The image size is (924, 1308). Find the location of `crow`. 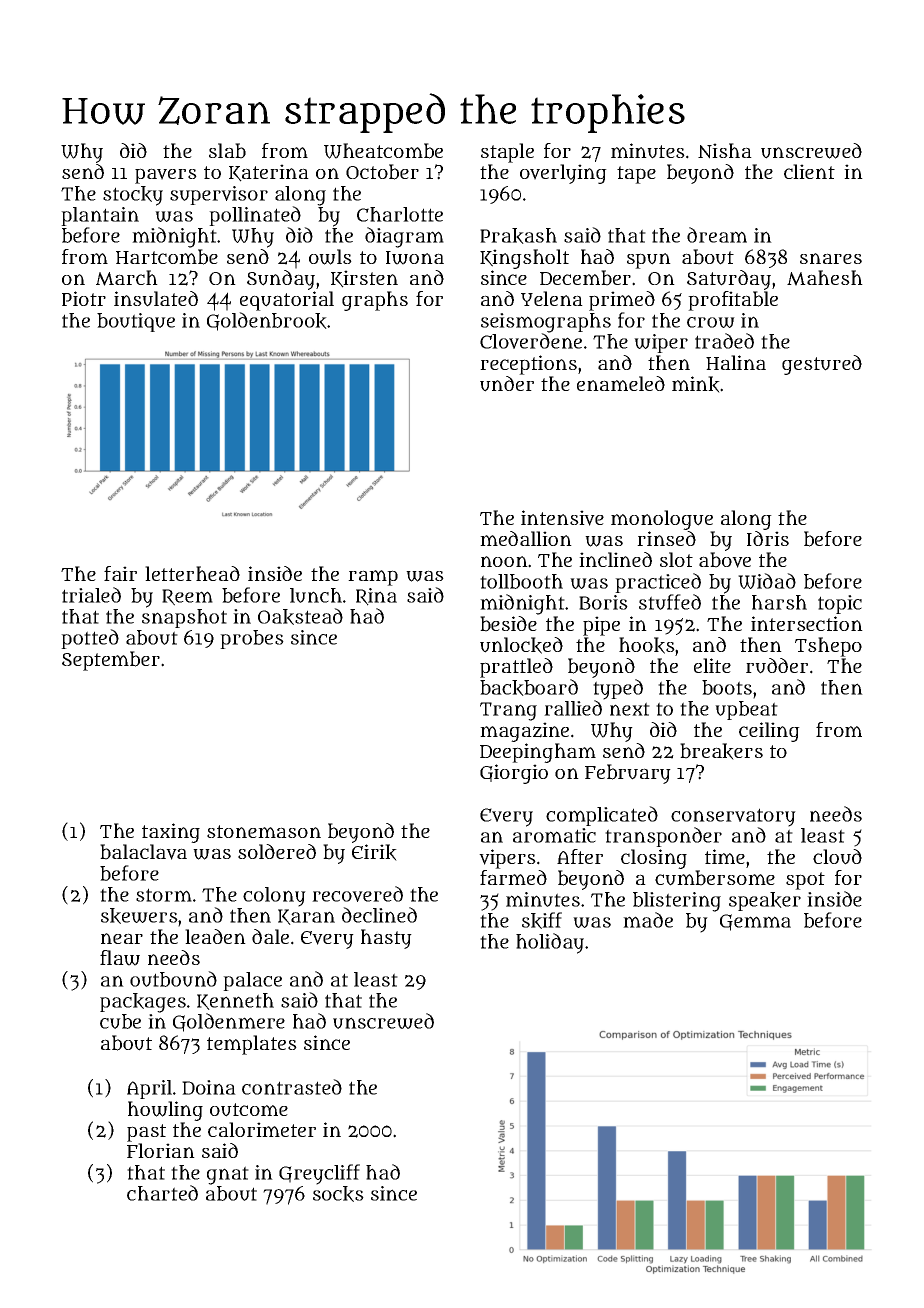

crow is located at coordinates (711, 322).
